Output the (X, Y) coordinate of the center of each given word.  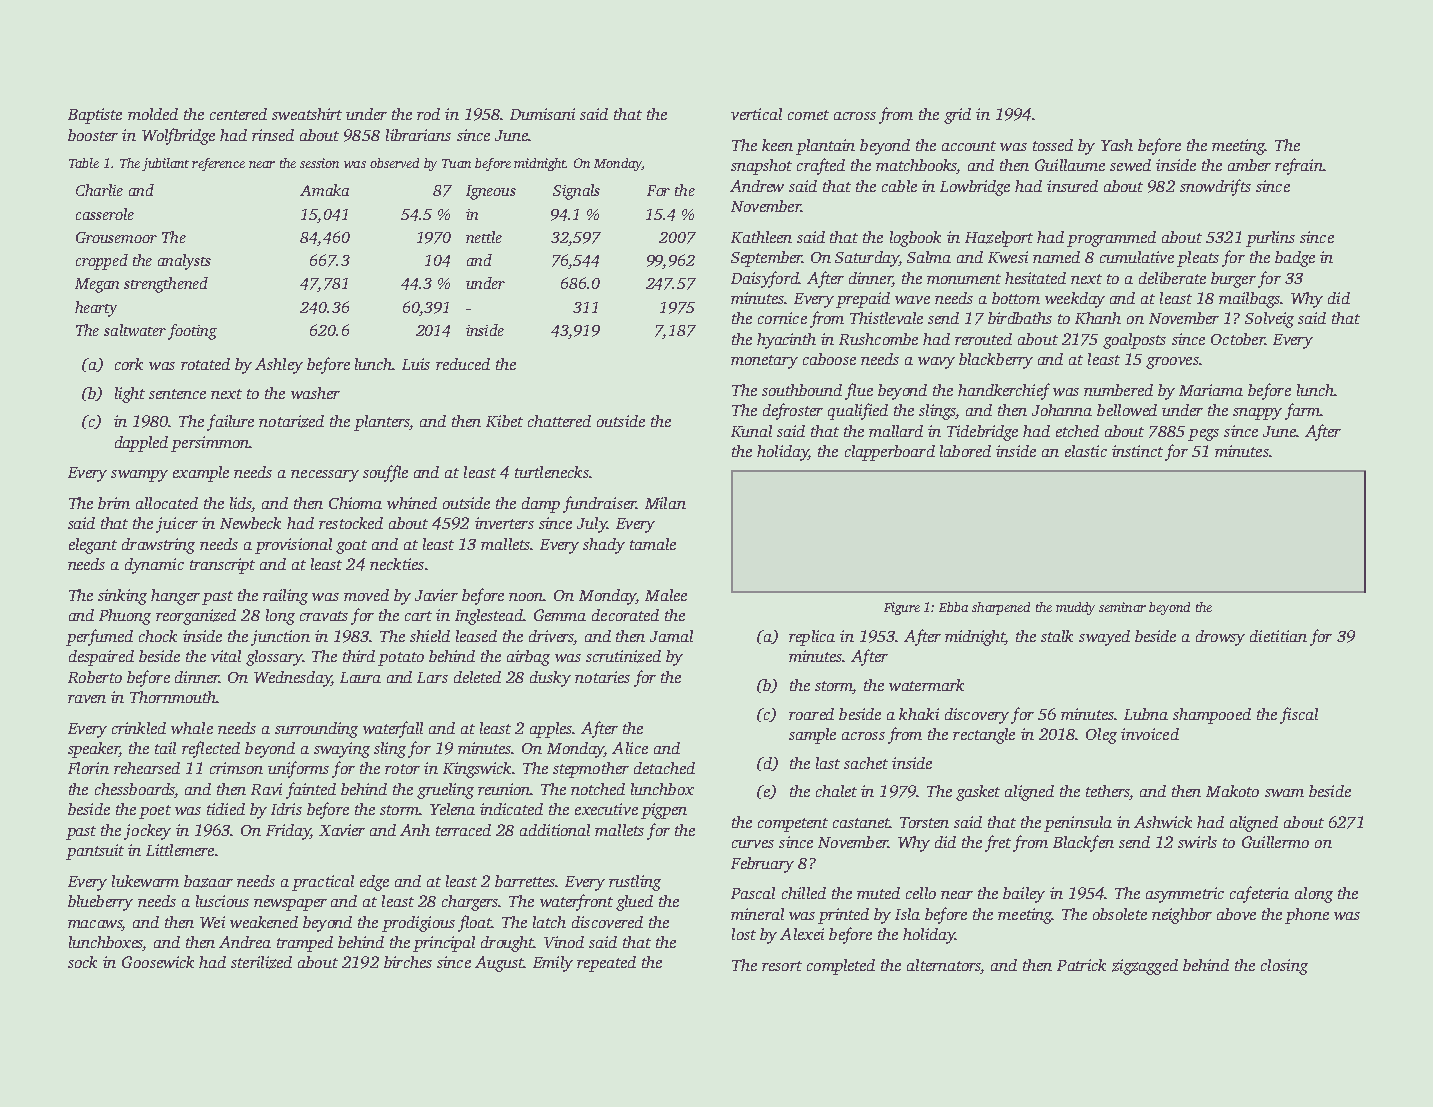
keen (777, 145)
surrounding (316, 730)
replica (812, 638)
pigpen (664, 811)
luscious (222, 901)
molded (153, 114)
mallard (896, 431)
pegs (1203, 435)
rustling (635, 883)
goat (351, 547)
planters (382, 423)
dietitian (1278, 636)
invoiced (1150, 734)
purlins (1270, 239)
